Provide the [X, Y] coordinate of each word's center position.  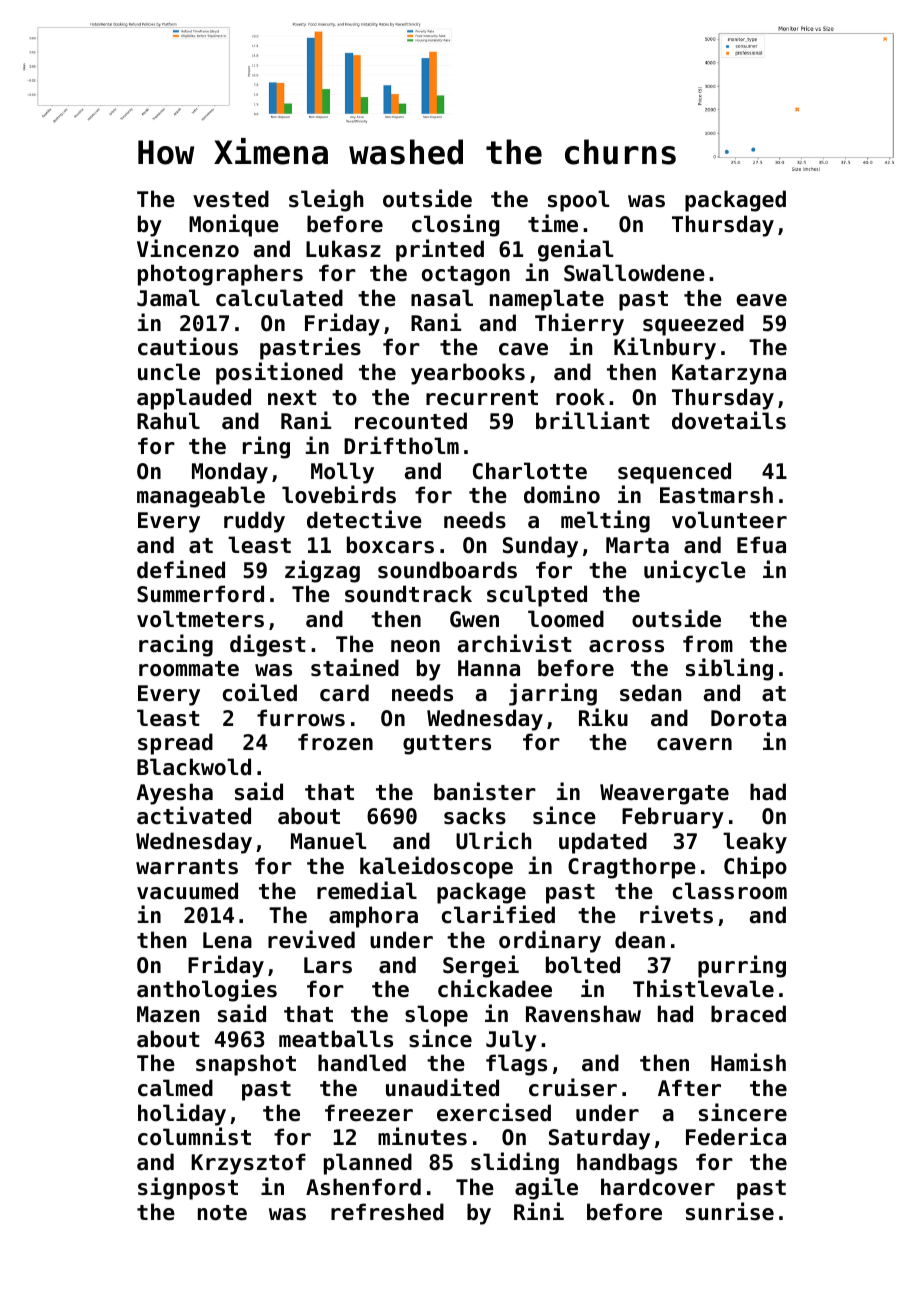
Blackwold [194, 767]
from [708, 644]
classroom [730, 891]
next [292, 398]
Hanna [489, 668]
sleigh [326, 200]
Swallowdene [634, 273]
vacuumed [187, 891]
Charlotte [530, 471]
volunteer [729, 520]
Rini [539, 1211]
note [222, 1213]
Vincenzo [188, 248]
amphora [373, 917]
